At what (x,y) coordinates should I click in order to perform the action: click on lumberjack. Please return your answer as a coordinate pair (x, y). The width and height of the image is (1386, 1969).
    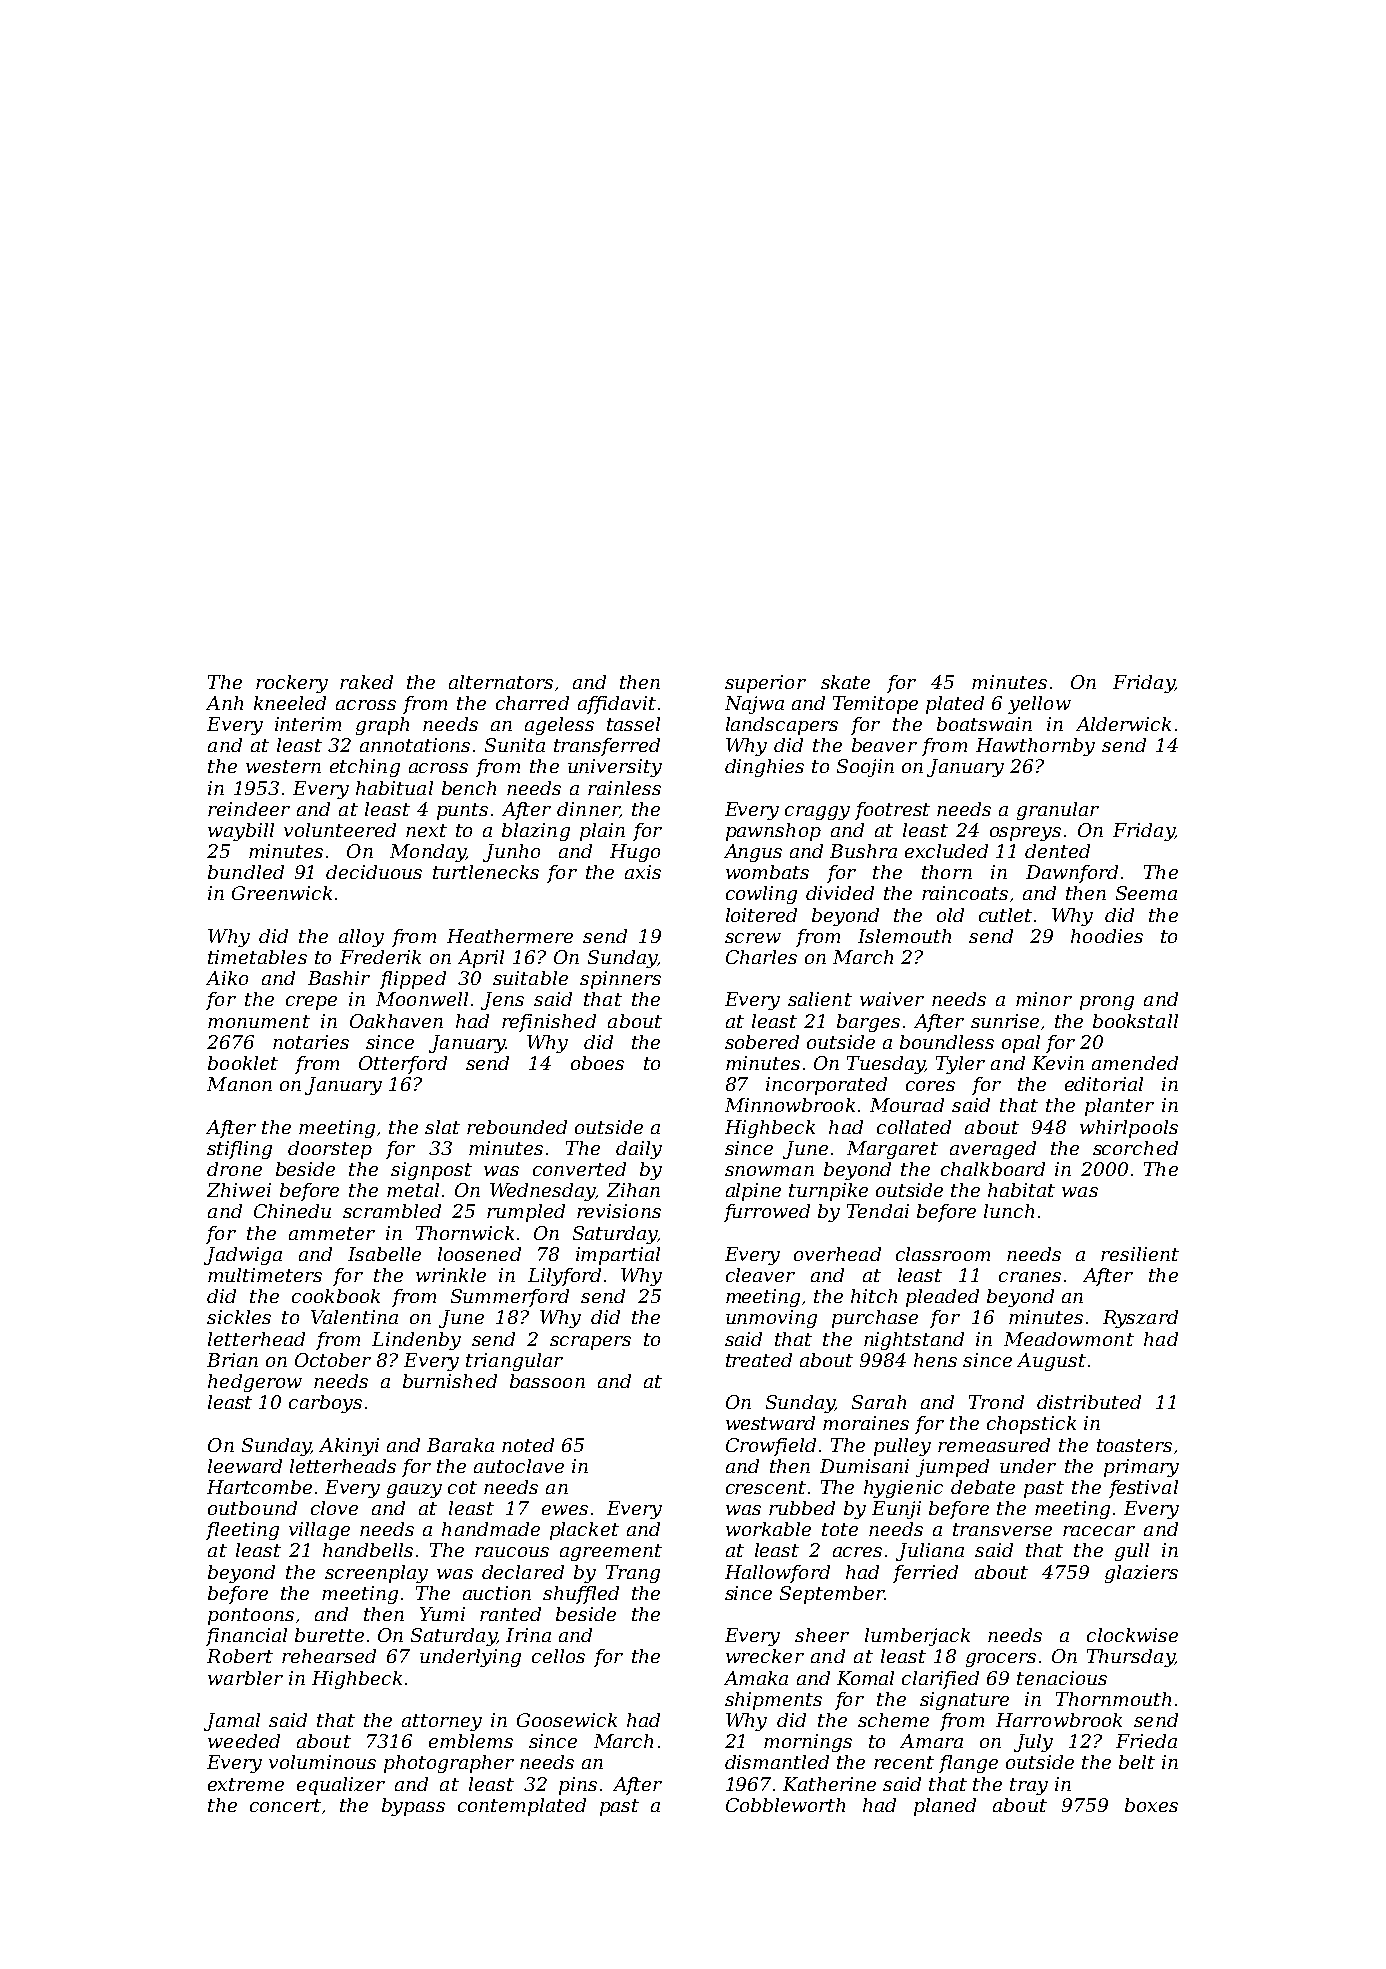
    Looking at the image, I should click on (917, 1637).
